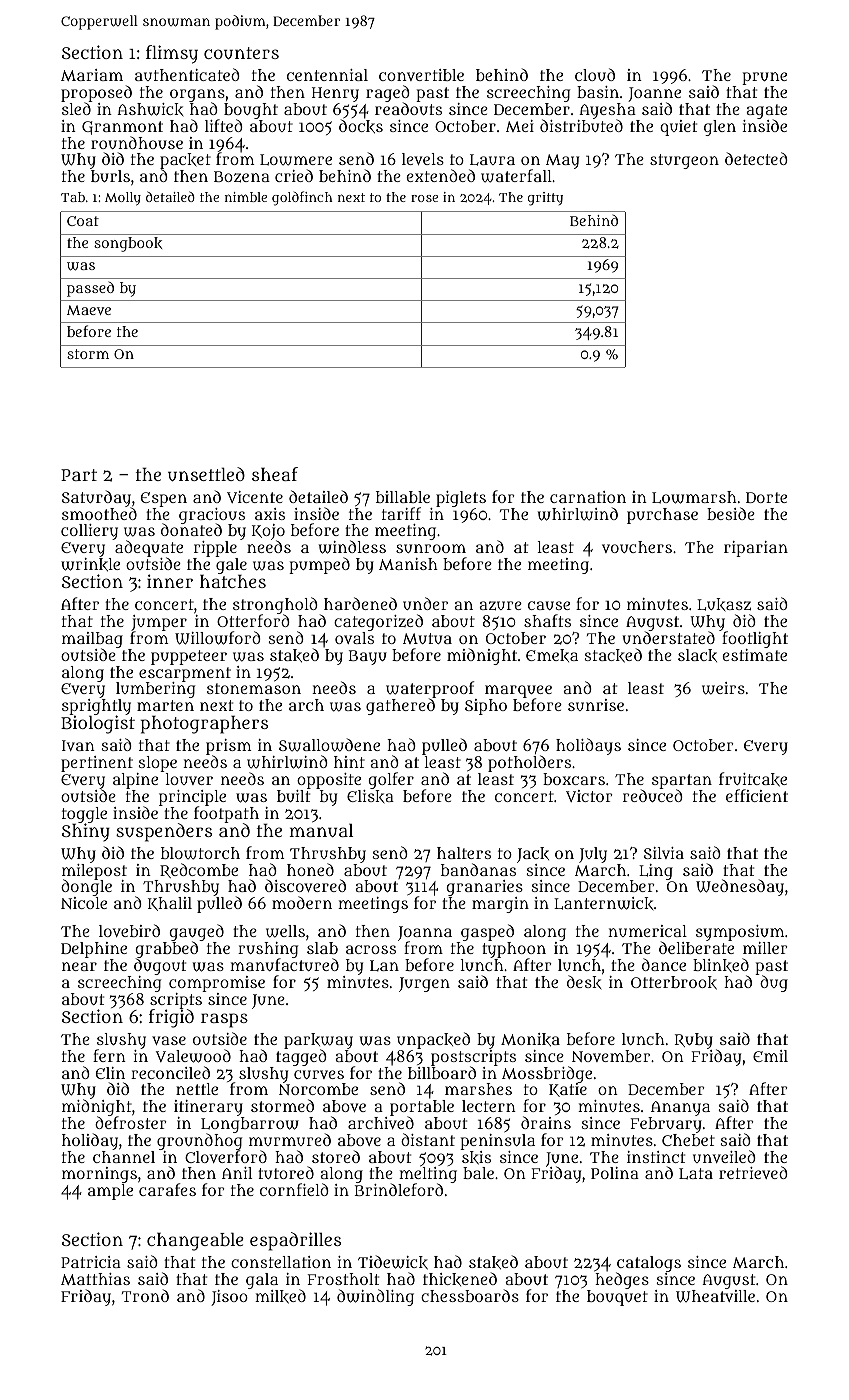 This image has height=1400, width=849. I want to click on near, so click(79, 966).
